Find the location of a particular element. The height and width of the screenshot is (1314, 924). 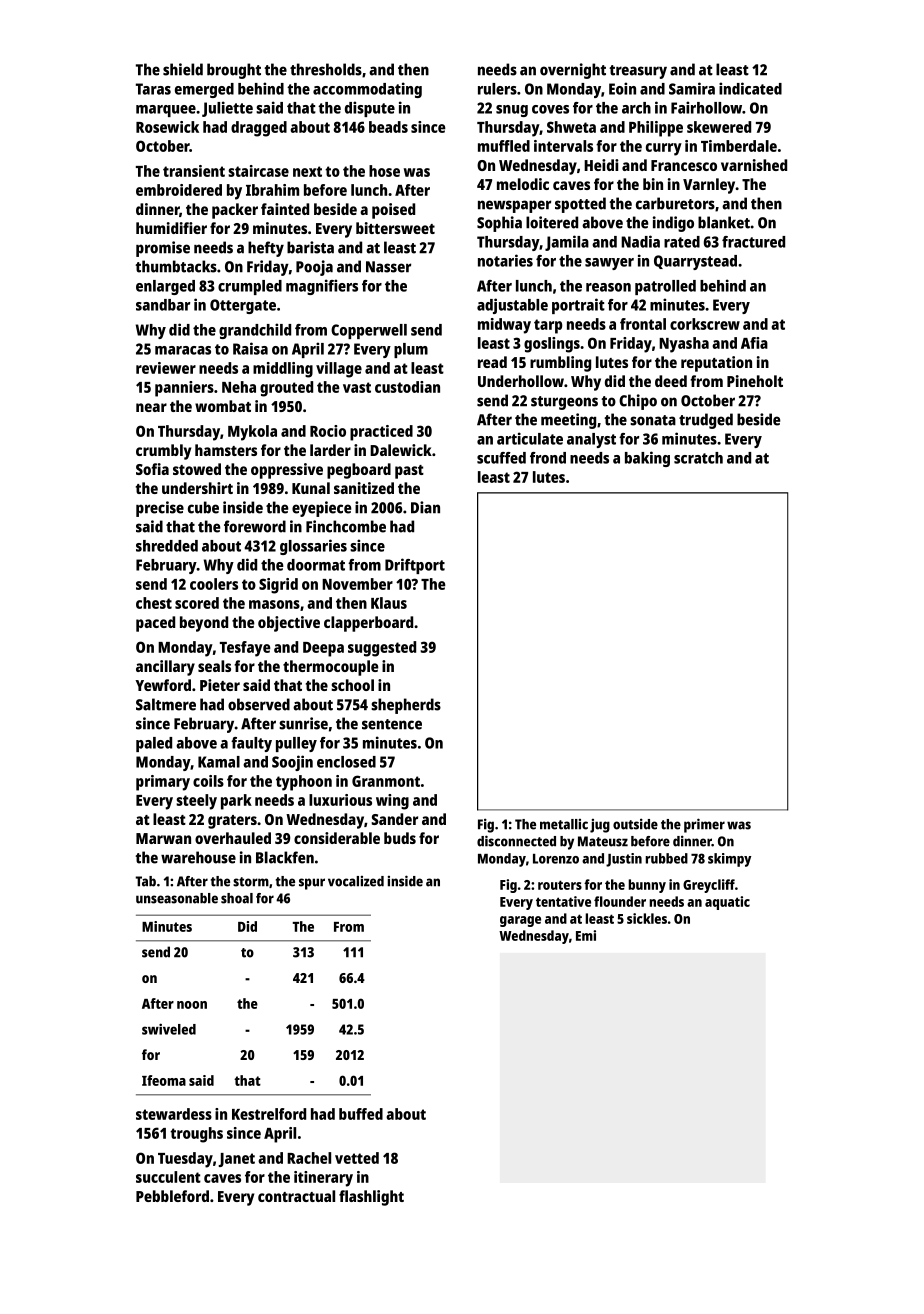

sickles is located at coordinates (647, 918).
